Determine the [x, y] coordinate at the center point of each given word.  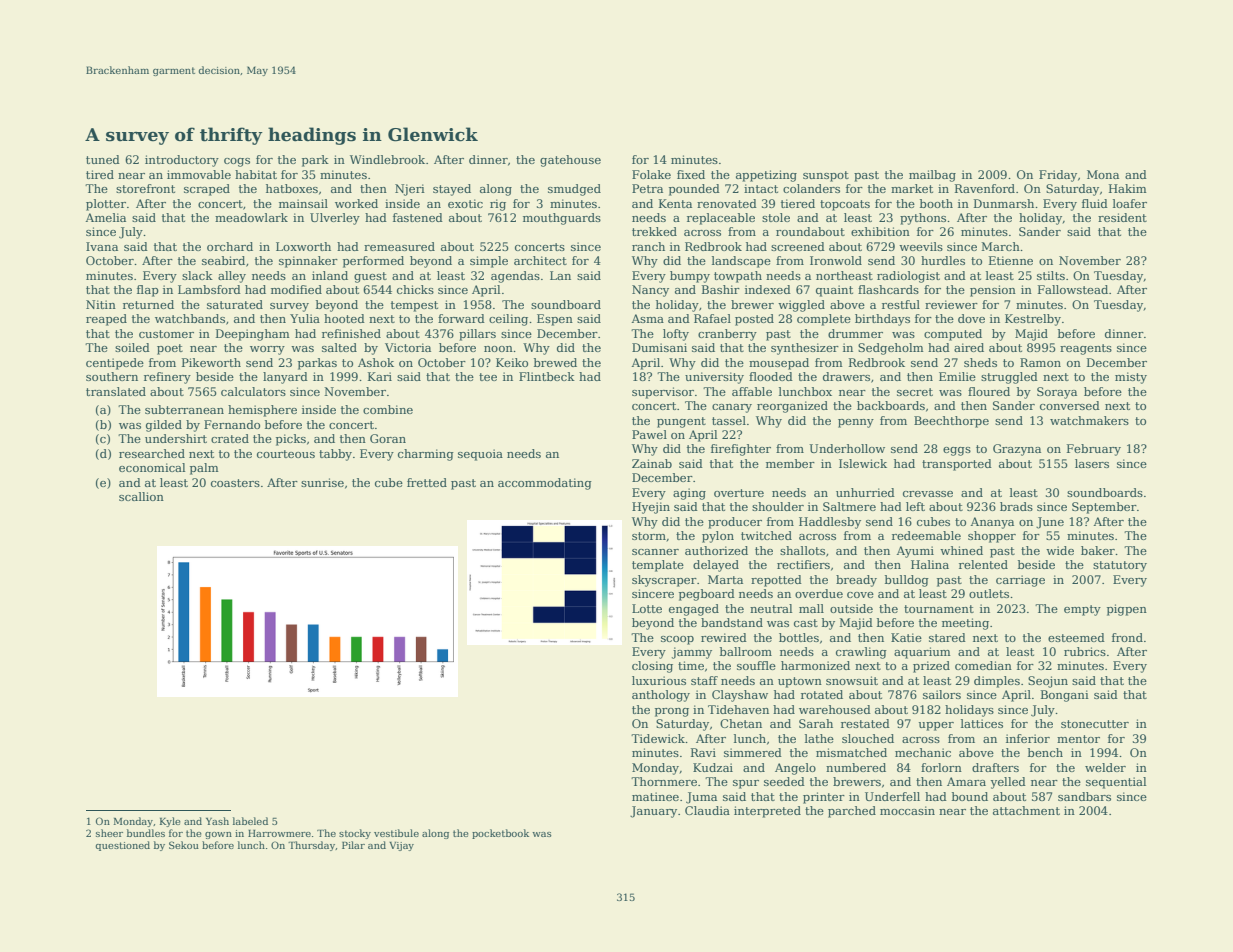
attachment [1026, 810]
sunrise [322, 482]
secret [915, 392]
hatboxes [292, 188]
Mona [1103, 174]
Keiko [512, 362]
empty [1082, 610]
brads [1016, 506]
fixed [691, 174]
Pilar [353, 845]
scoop [677, 640]
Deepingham [253, 335]
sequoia [480, 455]
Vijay [401, 846]
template [658, 566]
